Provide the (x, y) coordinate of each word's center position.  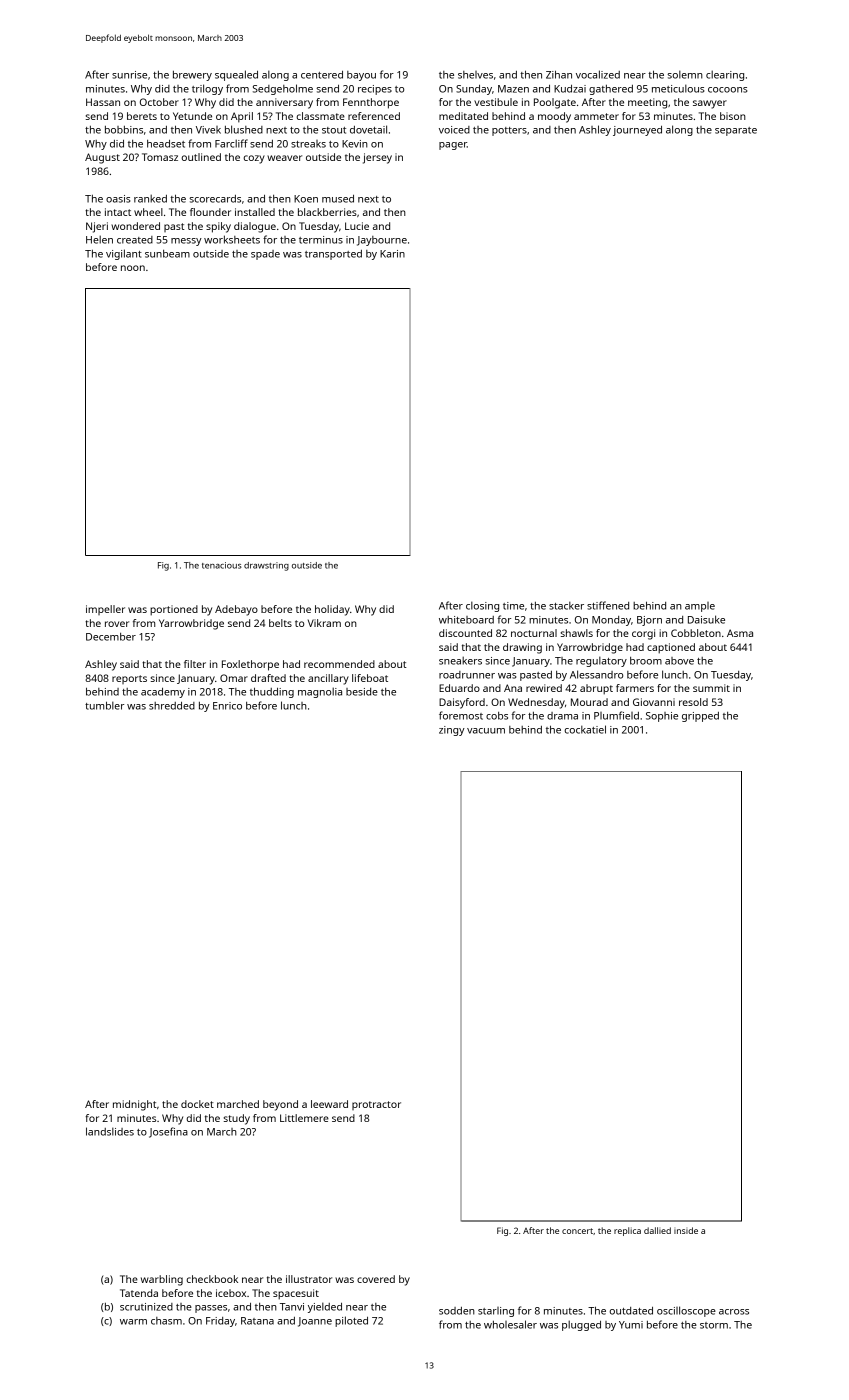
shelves (475, 75)
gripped (700, 717)
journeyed (637, 131)
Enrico (227, 706)
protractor (376, 1105)
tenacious (222, 565)
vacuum (486, 731)
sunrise (129, 75)
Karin (392, 254)
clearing (725, 75)
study (237, 1119)
